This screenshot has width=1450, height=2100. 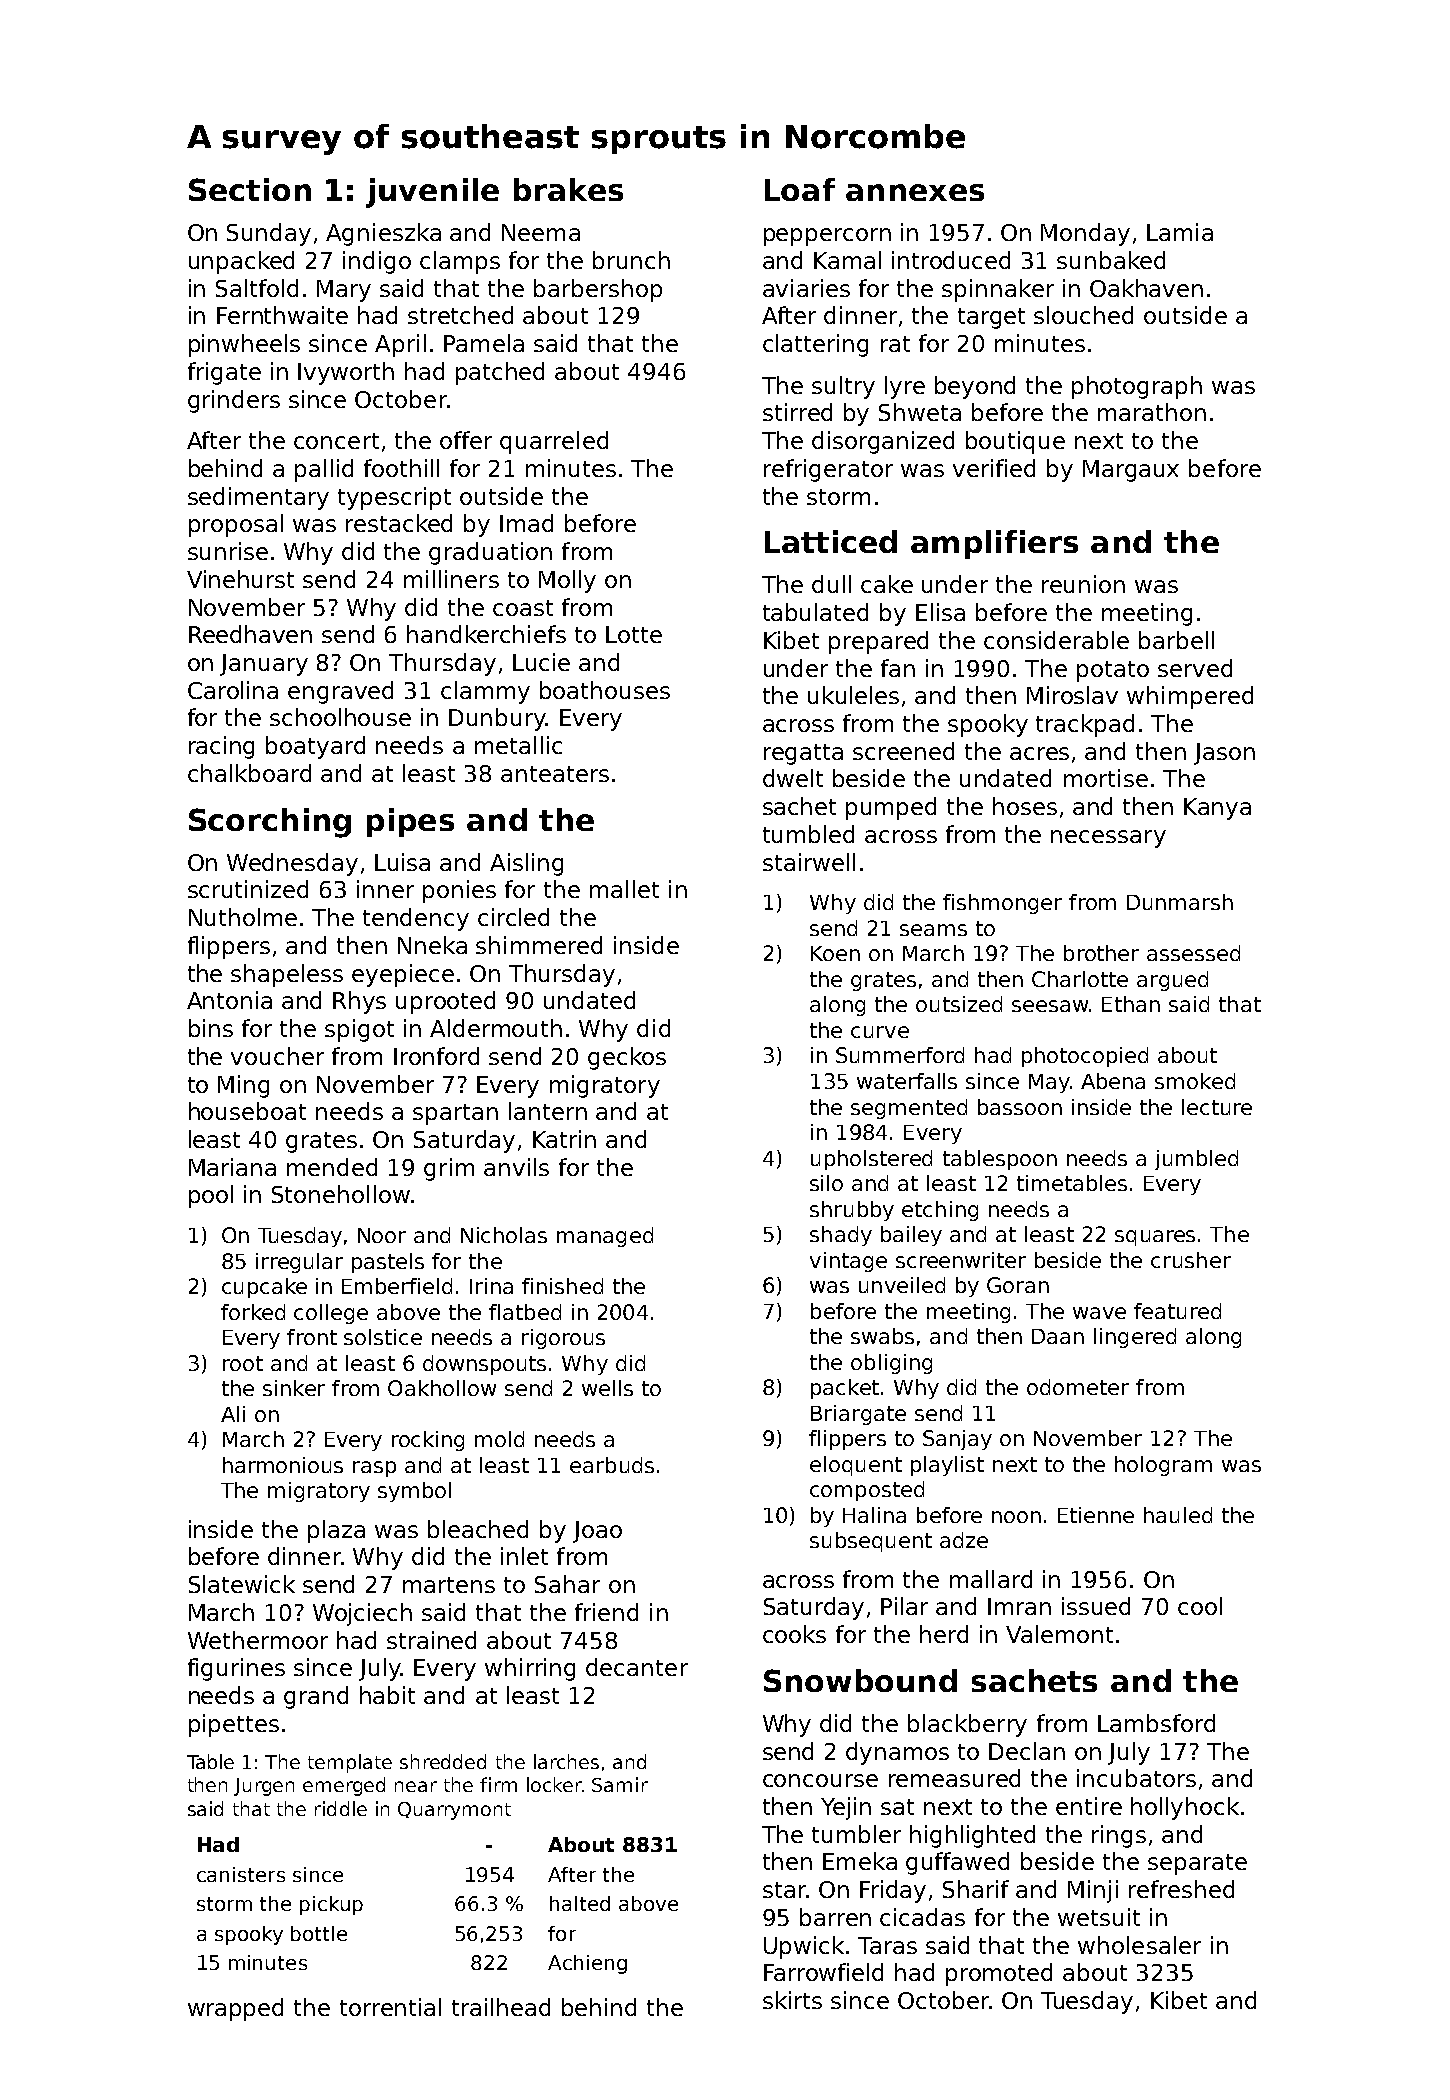 What do you see at coordinates (460, 262) in the screenshot?
I see `clamps` at bounding box center [460, 262].
